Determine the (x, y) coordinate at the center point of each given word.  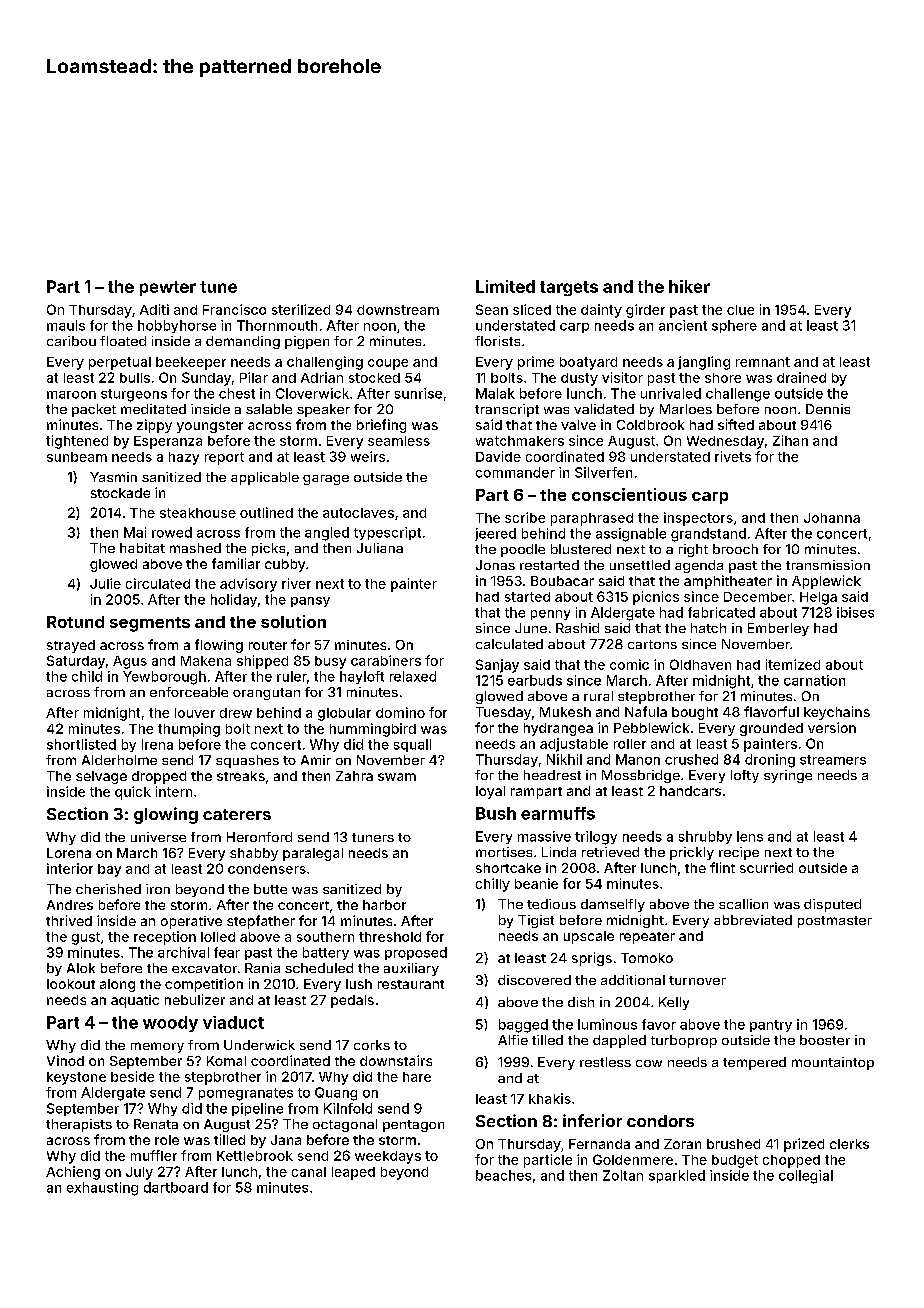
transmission (828, 565)
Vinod (65, 1060)
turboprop (684, 1041)
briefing (381, 426)
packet (94, 410)
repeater (647, 938)
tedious (551, 904)
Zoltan (623, 1175)
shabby (254, 854)
